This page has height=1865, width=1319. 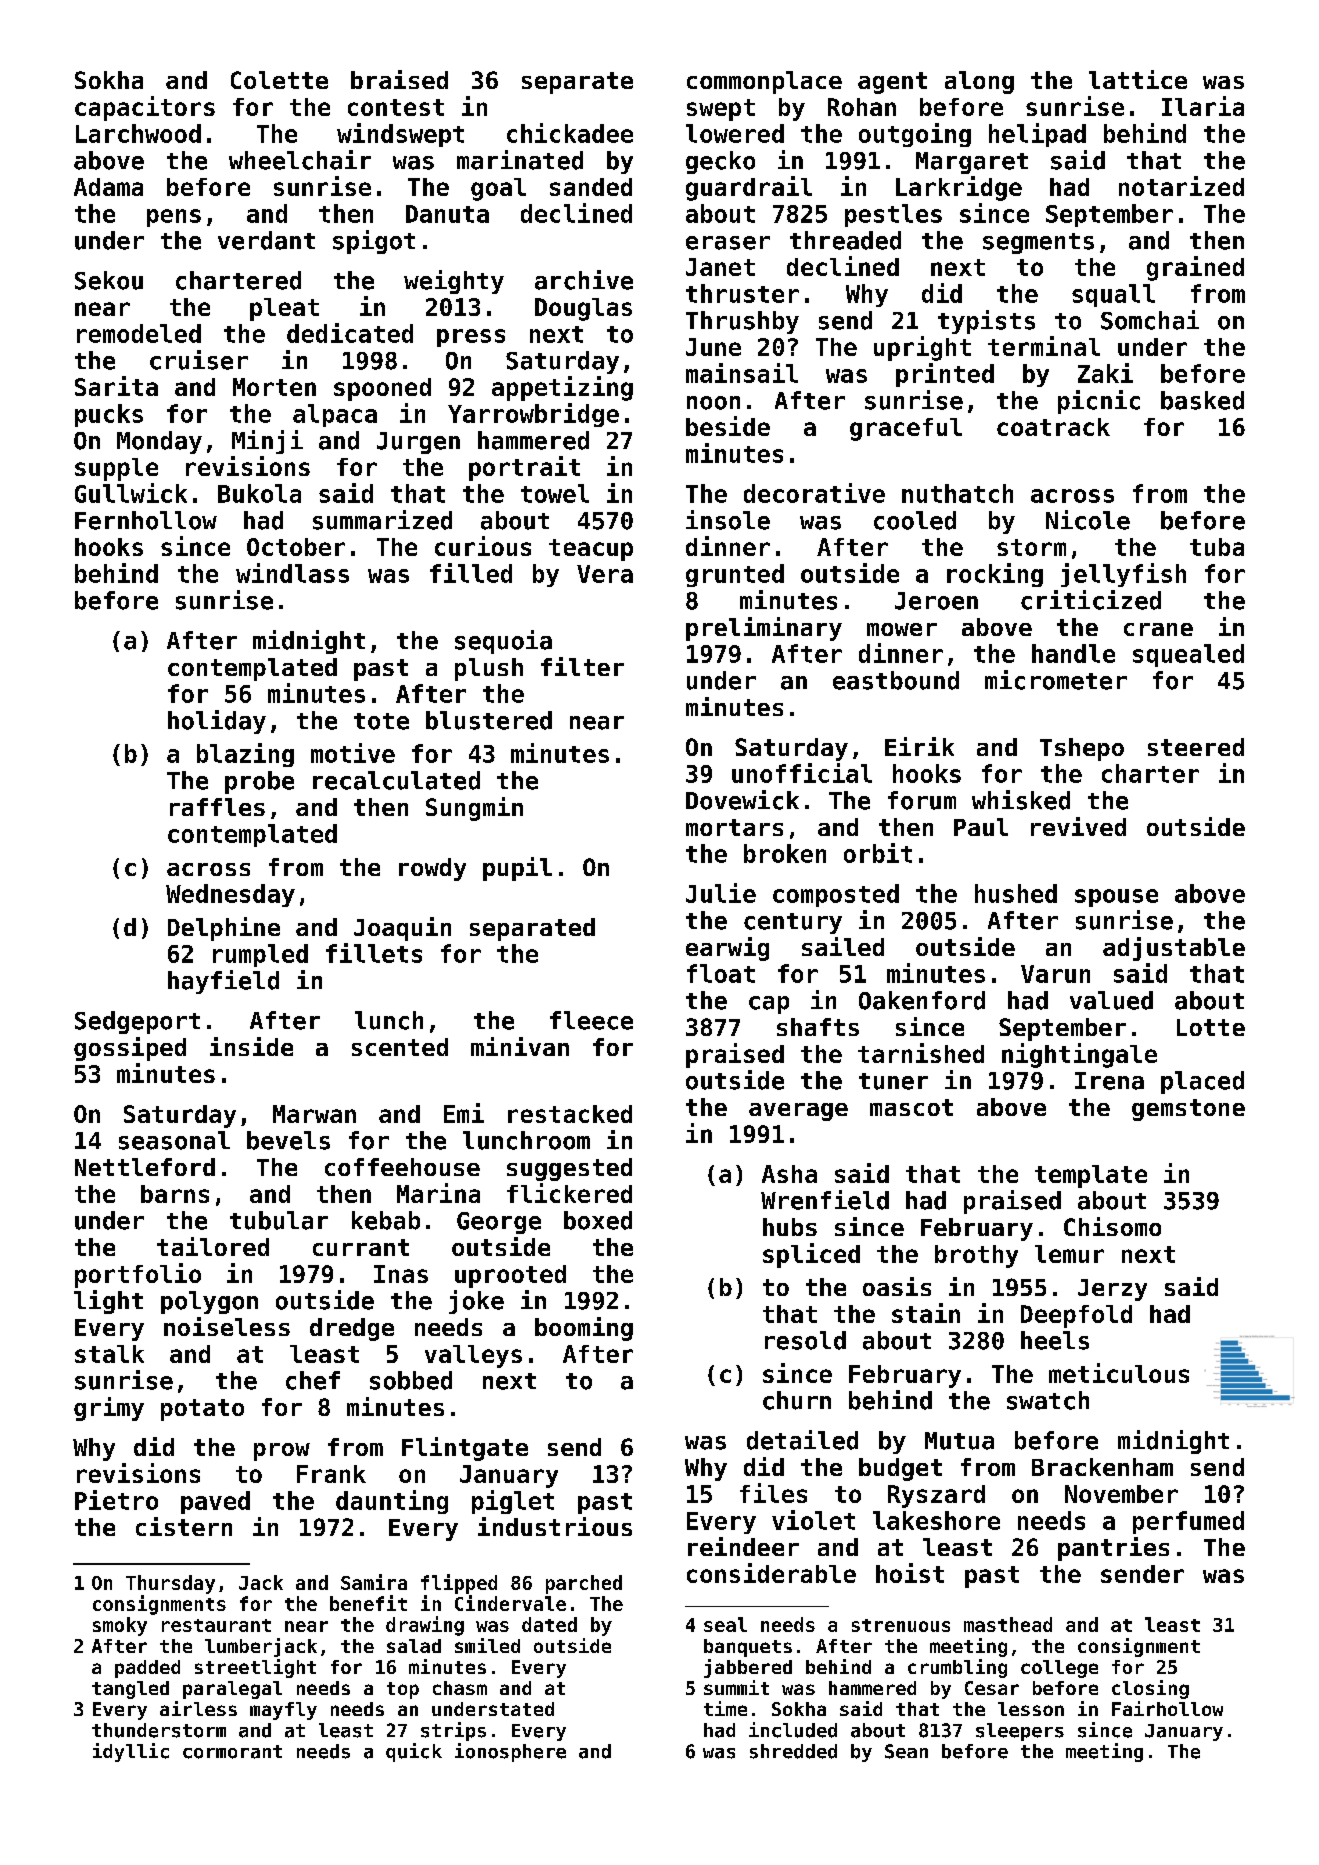 I want to click on Delphine, so click(x=224, y=929).
